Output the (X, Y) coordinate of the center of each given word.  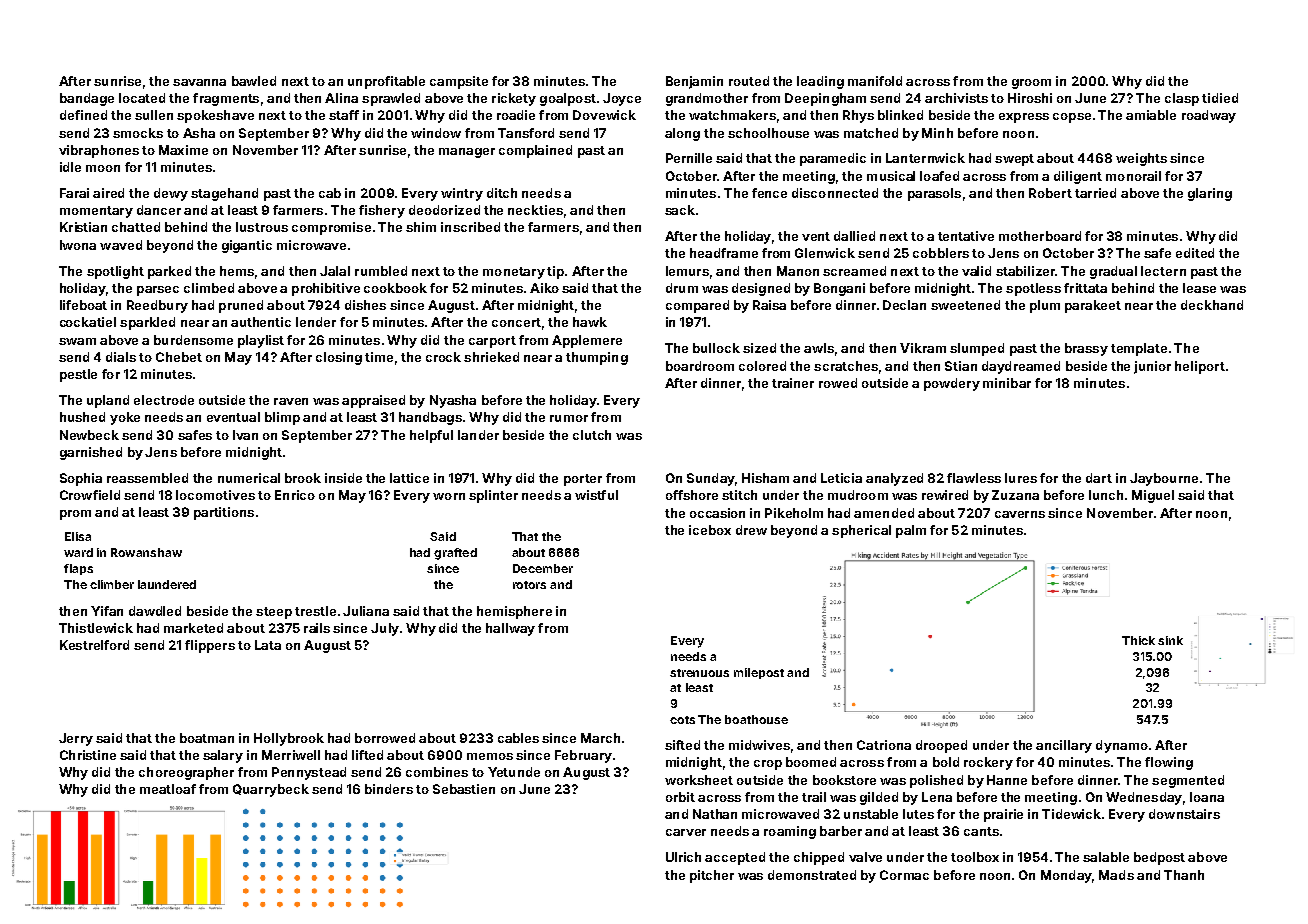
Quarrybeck (271, 790)
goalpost (568, 99)
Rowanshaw (146, 552)
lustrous (262, 227)
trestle (315, 611)
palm (911, 531)
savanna (199, 82)
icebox (710, 530)
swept (1014, 160)
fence (769, 193)
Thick (1138, 640)
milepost (759, 673)
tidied (1220, 98)
